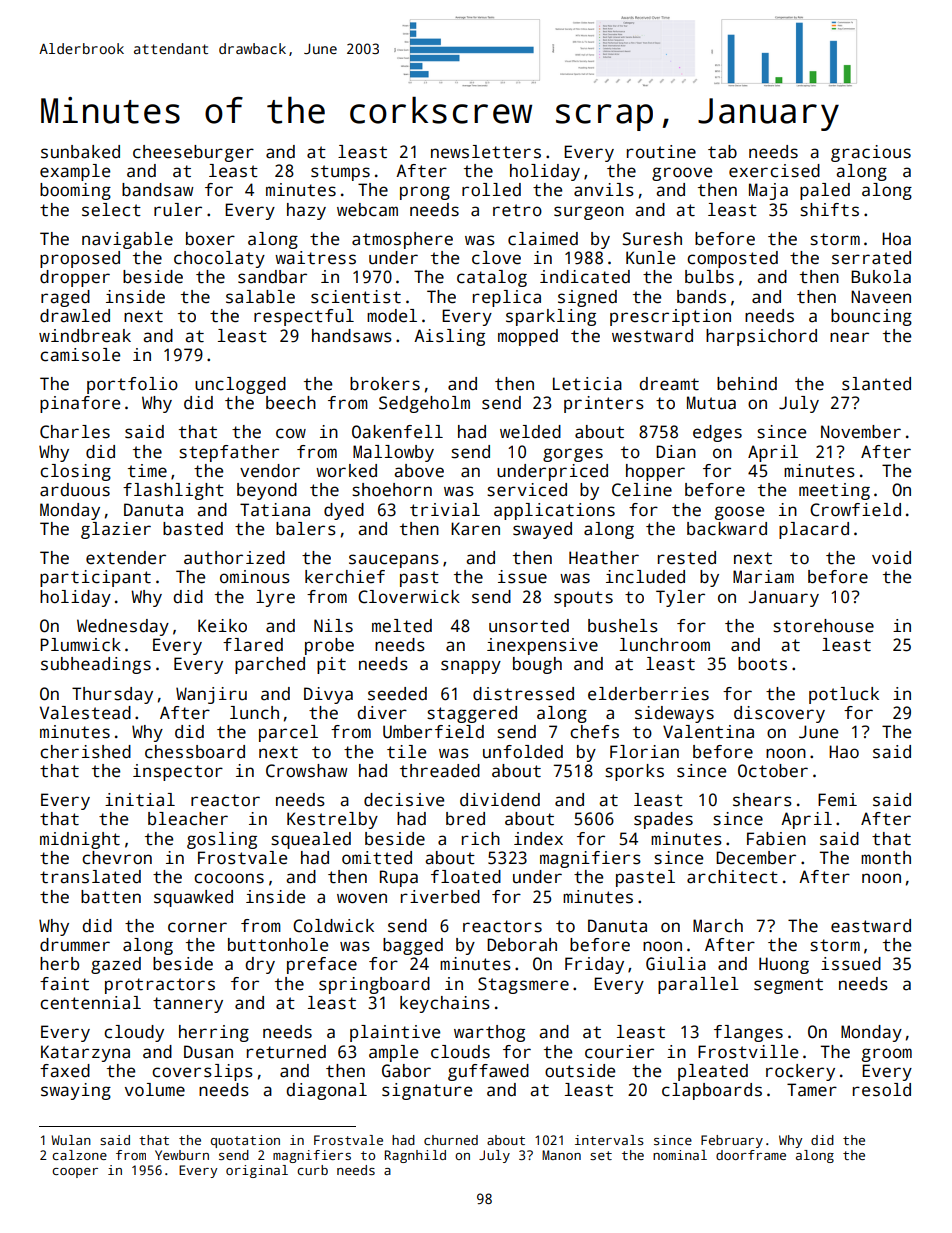 The height and width of the screenshot is (1233, 952). Describe the element at coordinates (871, 258) in the screenshot. I see `serrated` at that location.
